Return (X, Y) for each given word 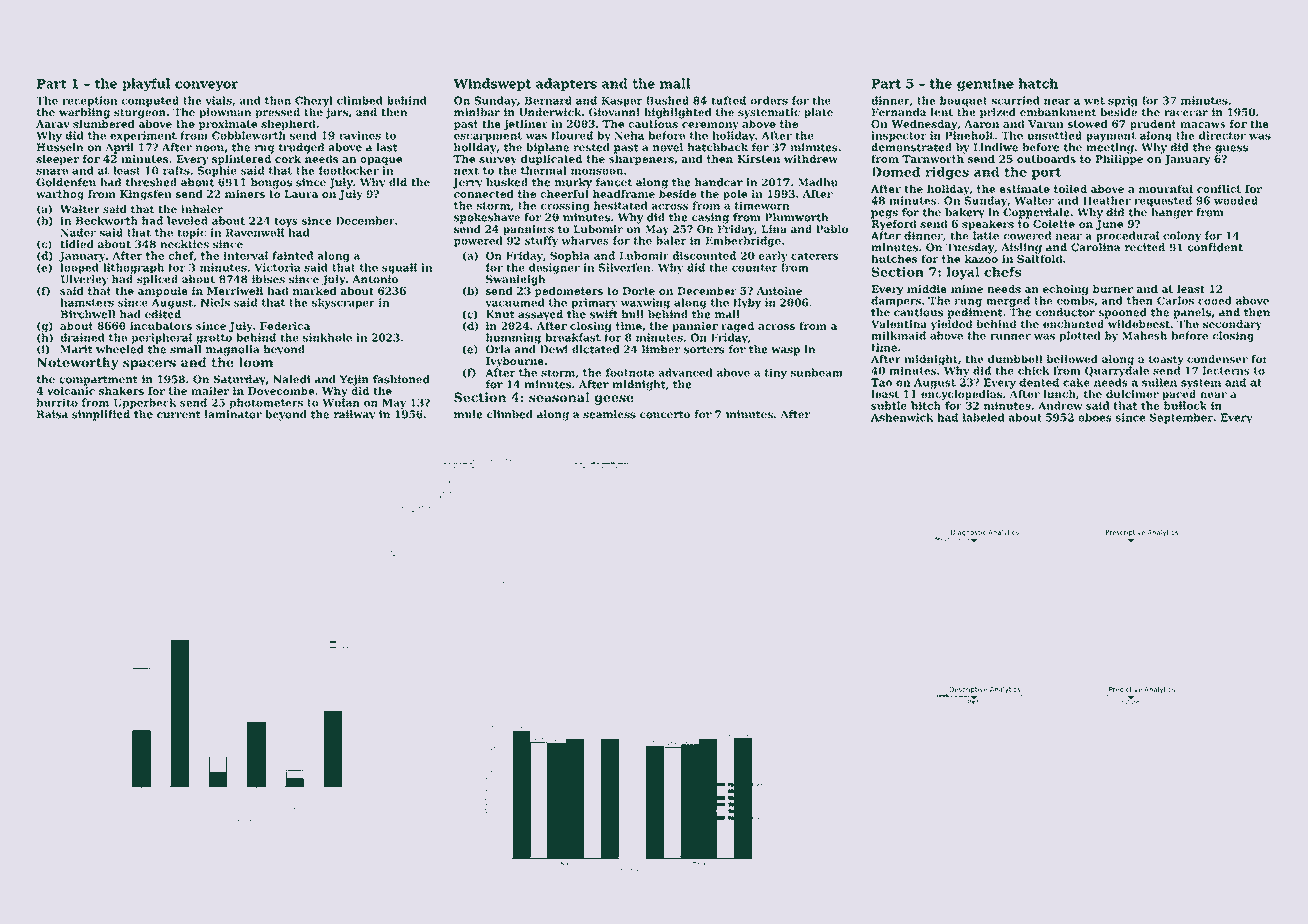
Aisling (1021, 248)
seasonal (559, 397)
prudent (1153, 125)
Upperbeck (145, 403)
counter (754, 268)
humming (513, 338)
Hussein (60, 147)
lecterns (1226, 370)
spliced (157, 280)
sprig (1123, 101)
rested (591, 147)
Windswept (492, 84)
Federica (285, 326)
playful (146, 84)
